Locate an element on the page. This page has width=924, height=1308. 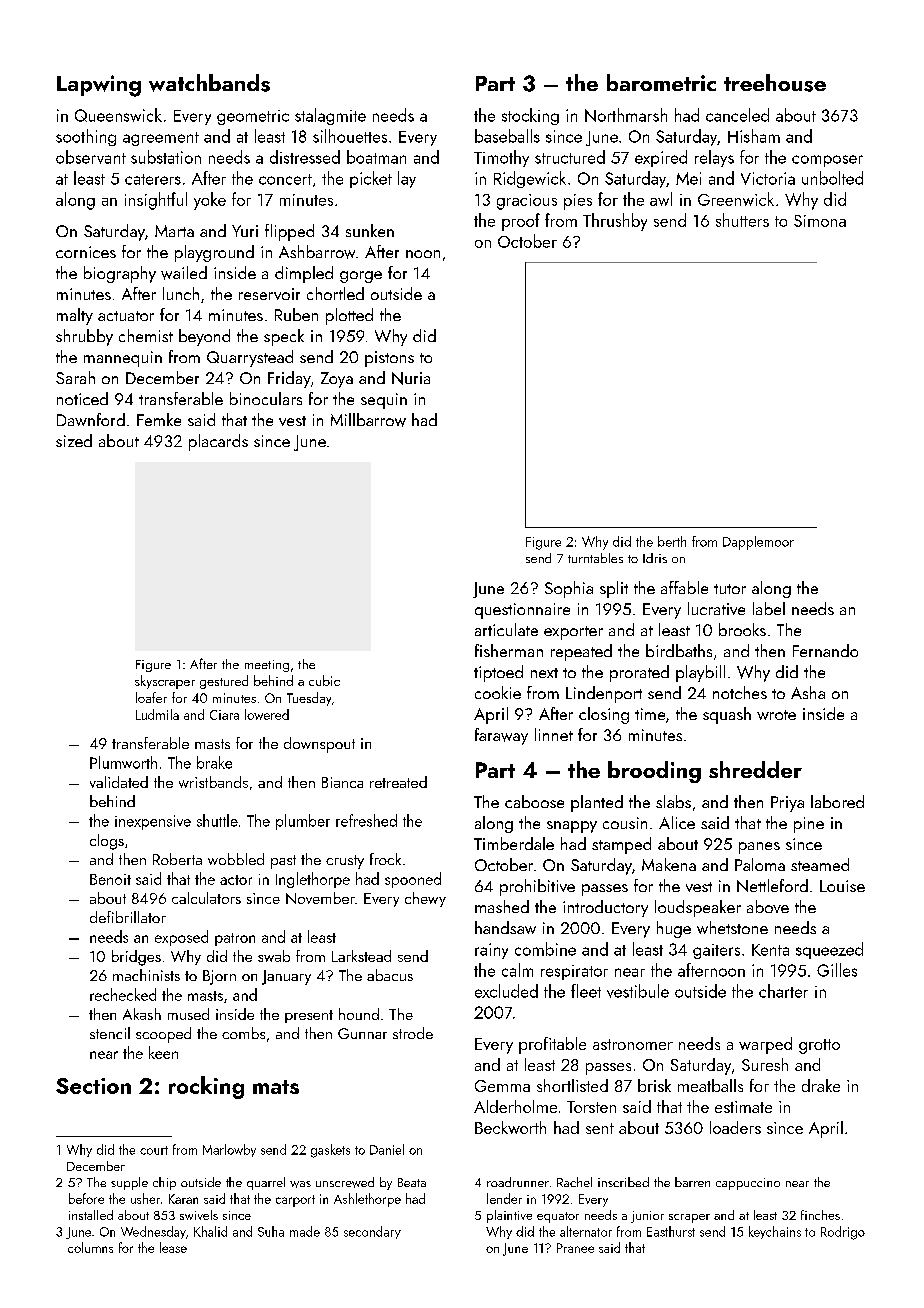
playground is located at coordinates (214, 253).
